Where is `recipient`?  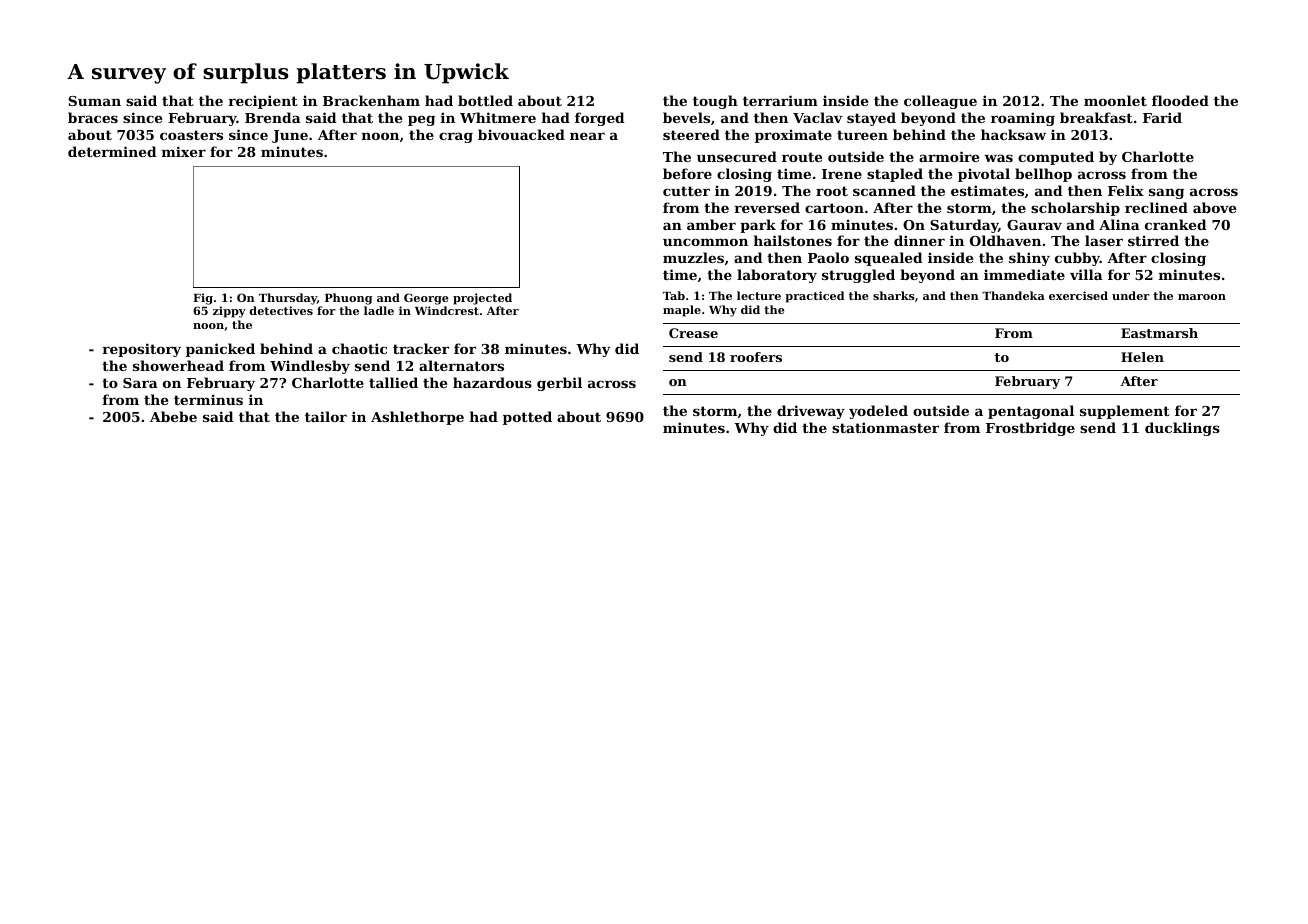
recipient is located at coordinates (263, 102).
